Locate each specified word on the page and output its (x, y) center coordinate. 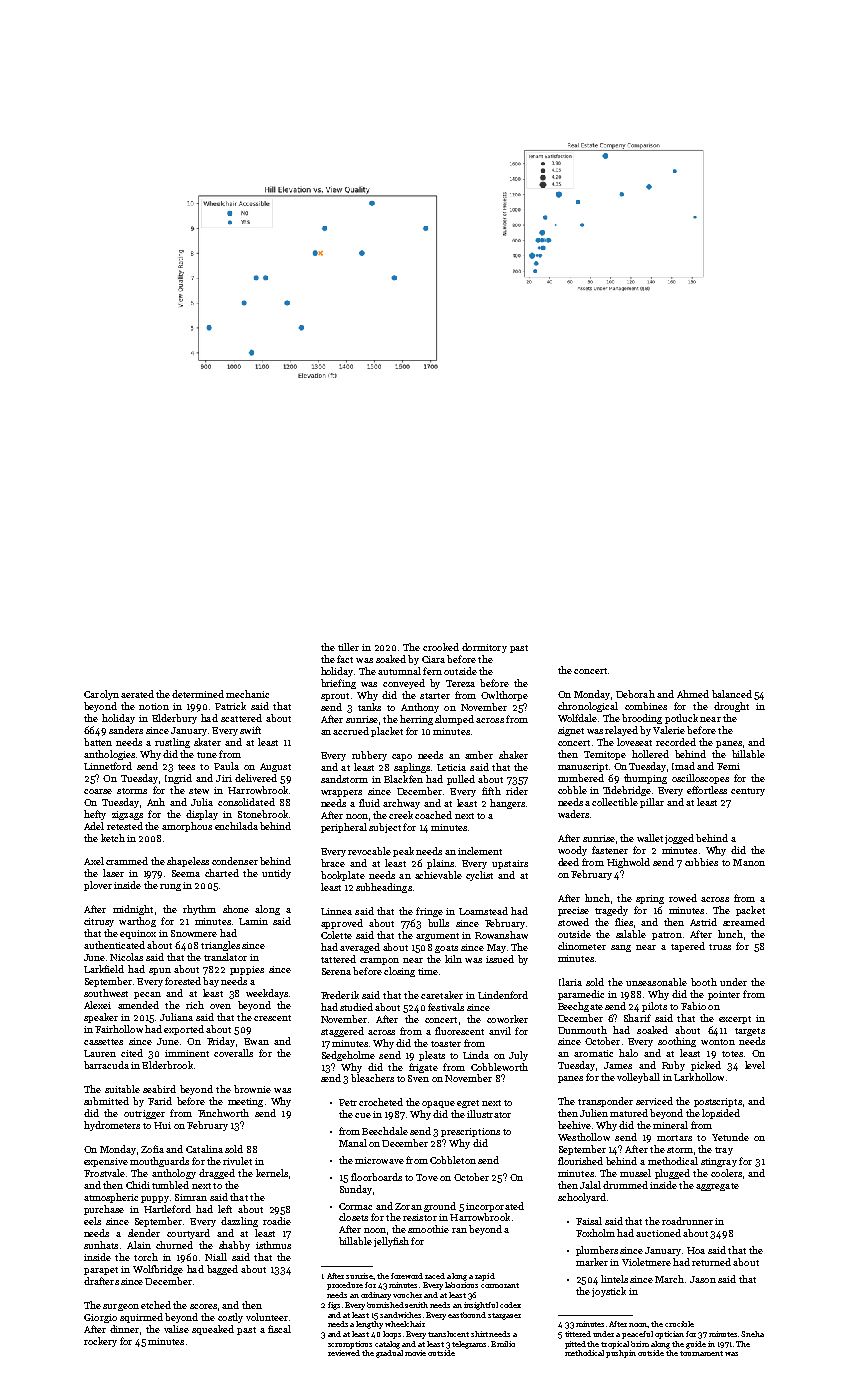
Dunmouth (582, 1030)
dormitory (484, 648)
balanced (732, 694)
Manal (353, 1143)
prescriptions (470, 1132)
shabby (234, 1246)
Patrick (230, 706)
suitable (122, 1089)
